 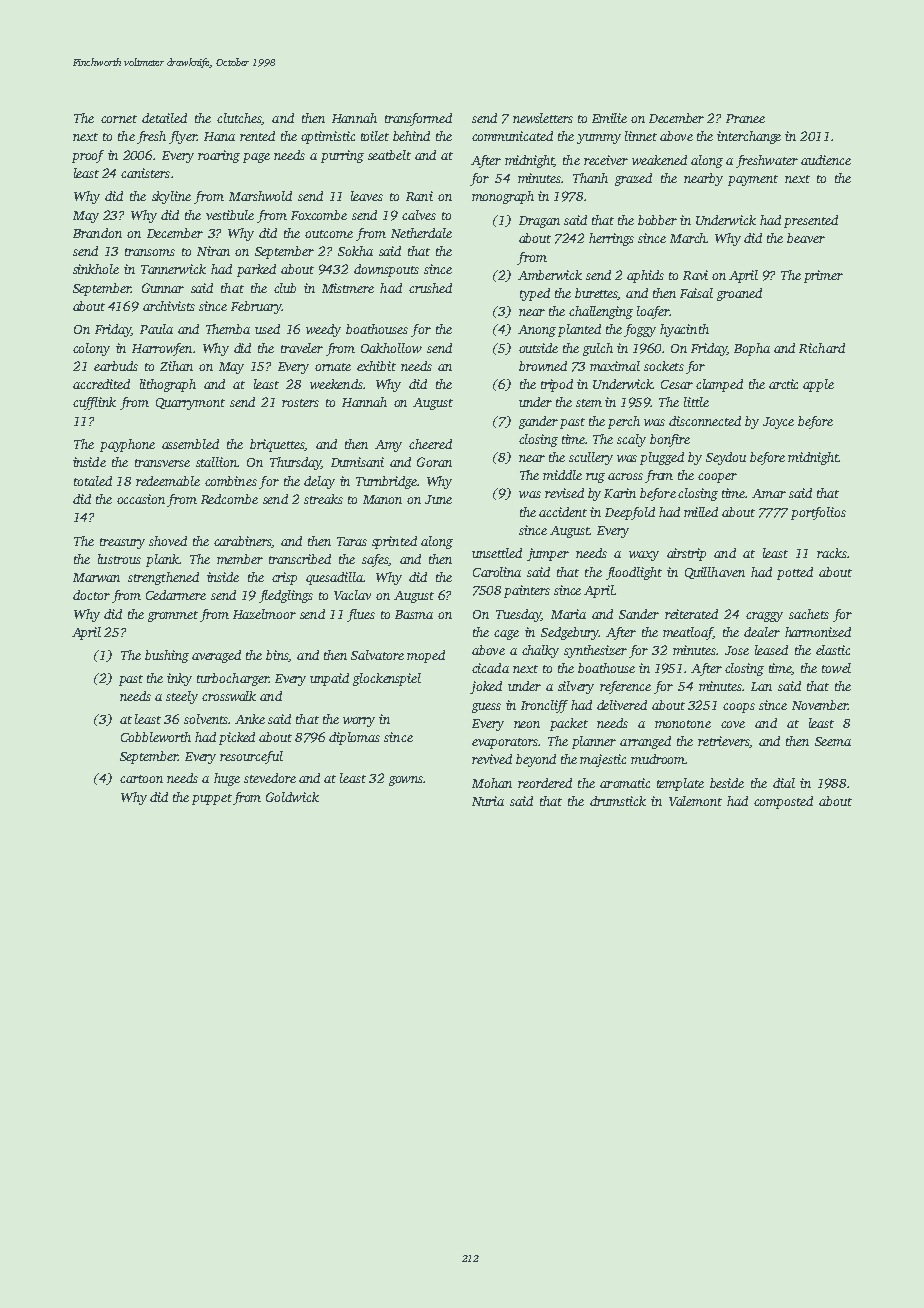 I want to click on occasion, so click(x=141, y=499).
